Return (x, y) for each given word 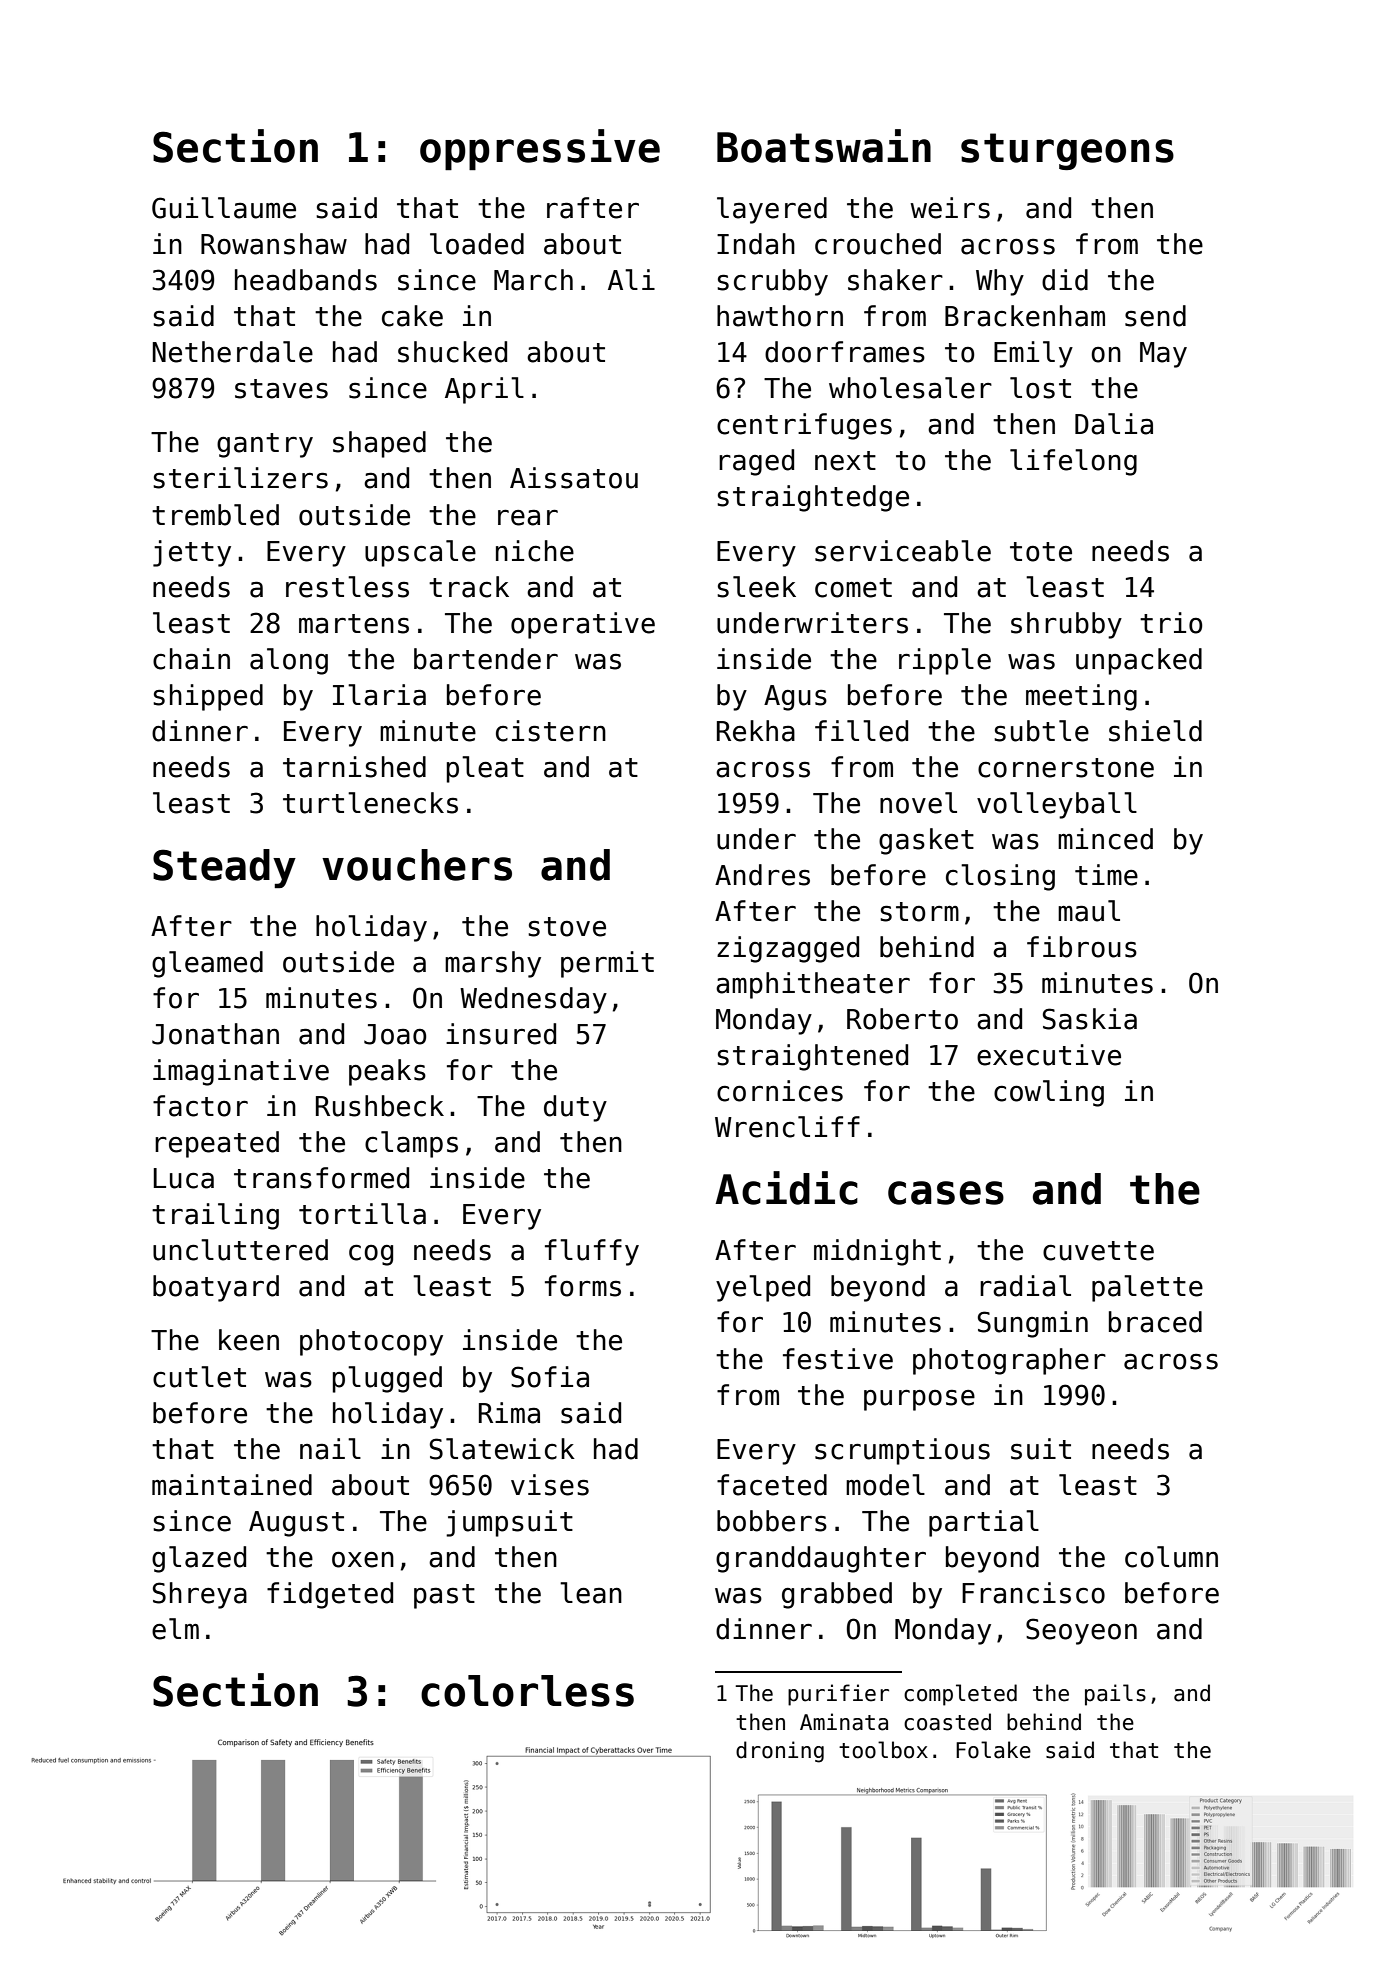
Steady (224, 868)
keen (249, 1340)
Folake (993, 1750)
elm (175, 1629)
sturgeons (1067, 151)
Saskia (1090, 1019)
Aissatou (574, 478)
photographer (1009, 1361)
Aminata (844, 1722)
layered (772, 210)
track (469, 587)
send (1155, 316)
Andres (762, 875)
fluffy (592, 1252)
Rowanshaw (274, 244)
